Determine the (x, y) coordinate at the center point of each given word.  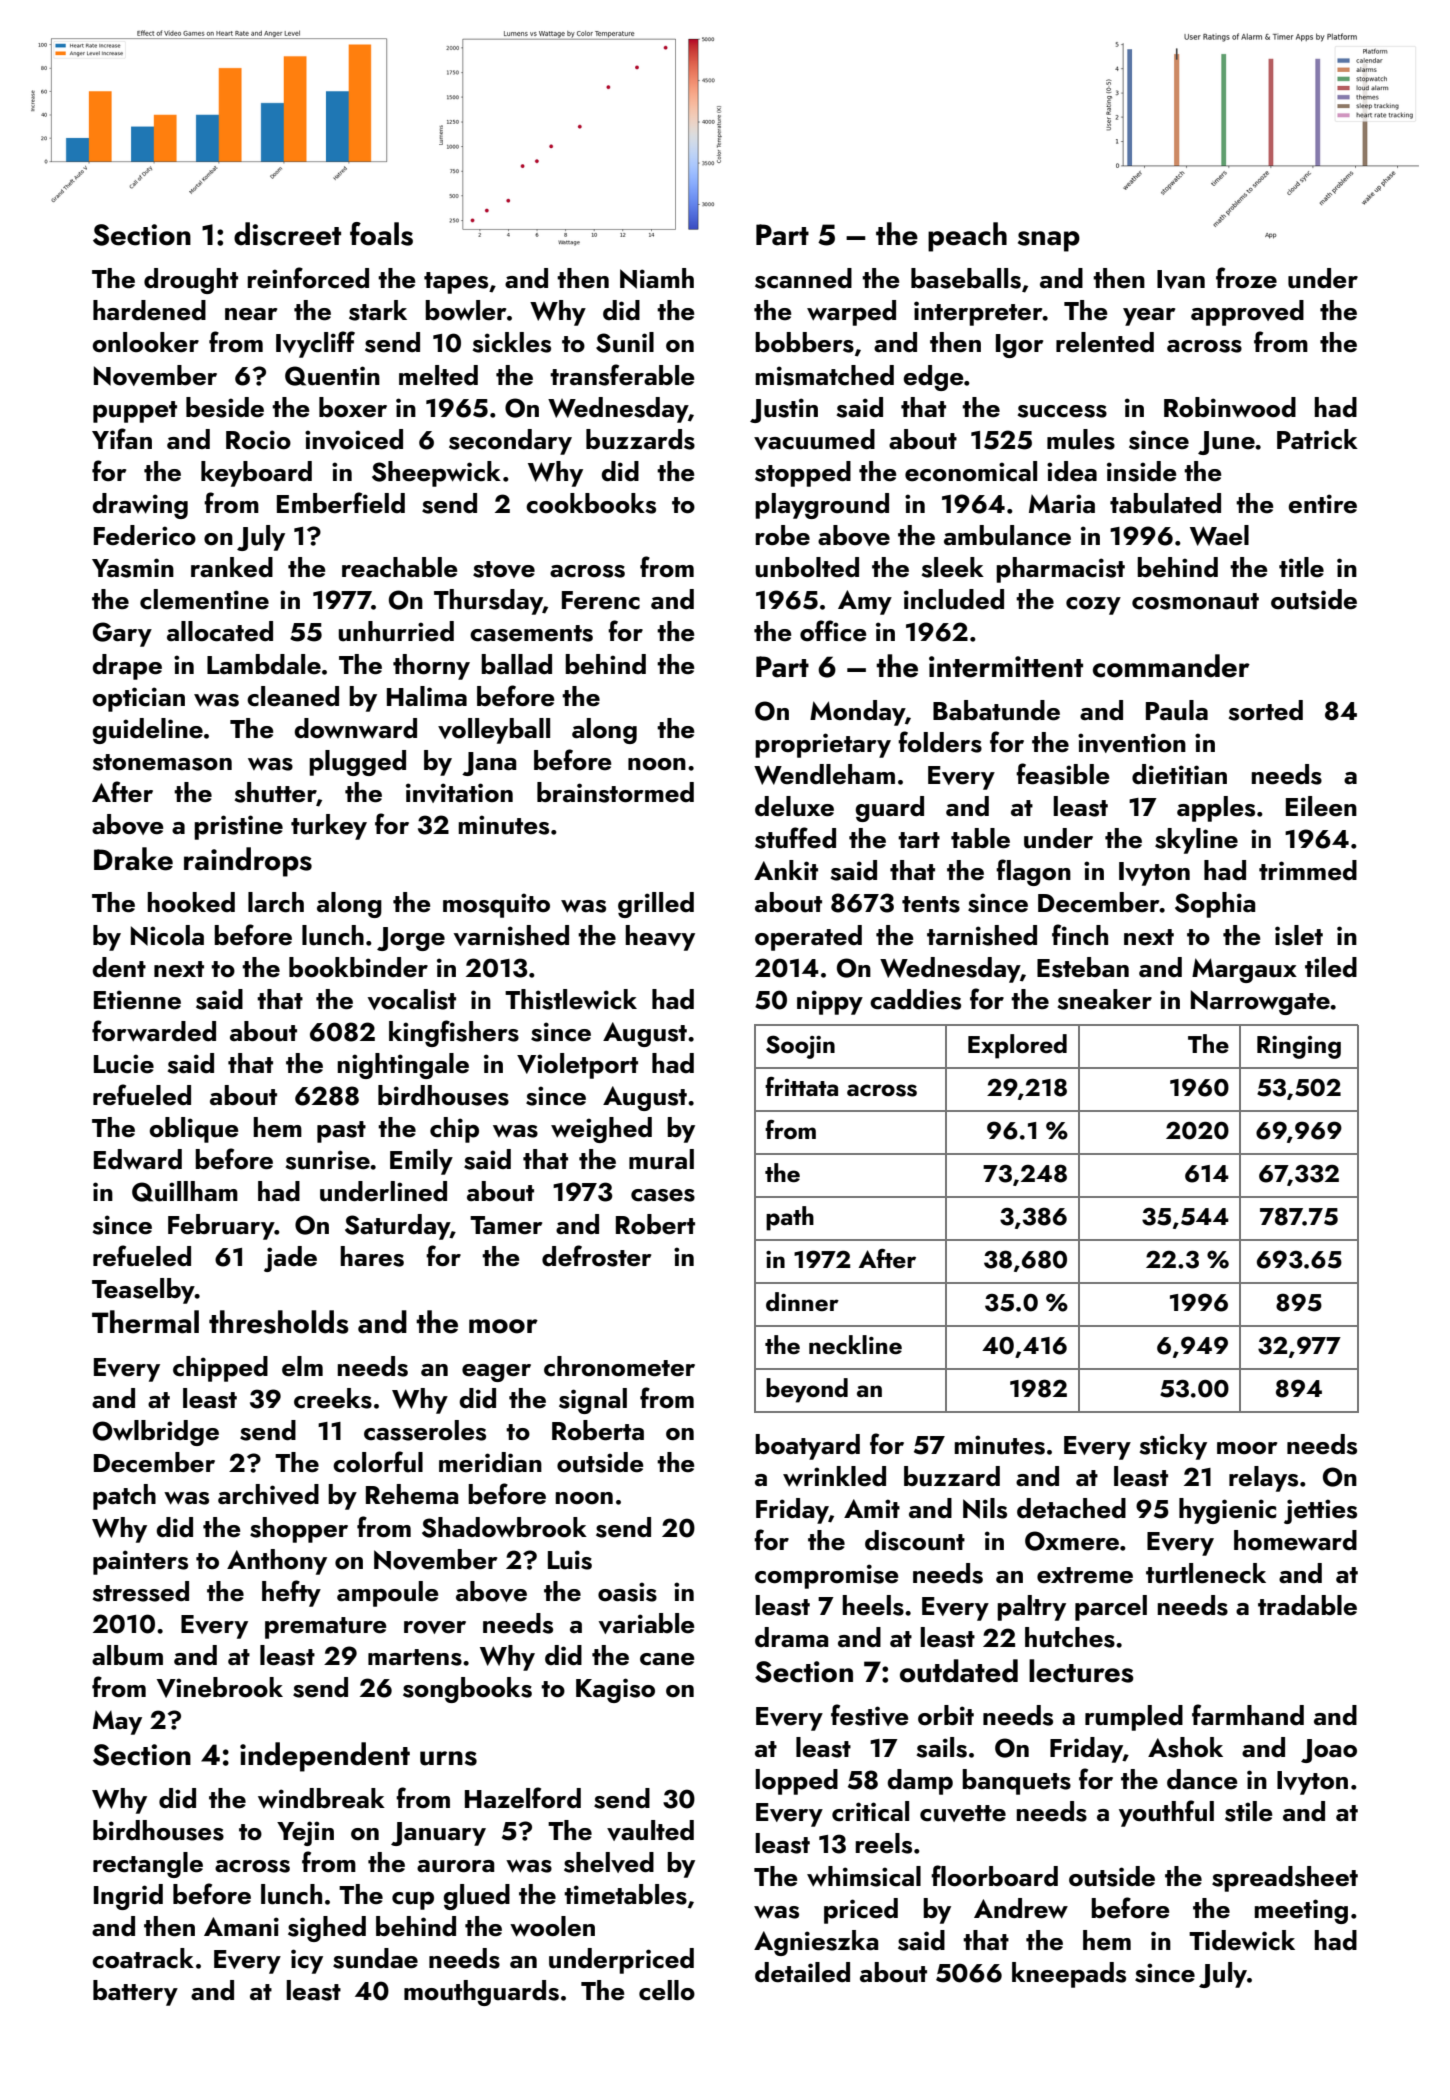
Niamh (657, 278)
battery (135, 1993)
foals (381, 234)
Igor (1019, 346)
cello (667, 1990)
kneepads (1069, 1975)
